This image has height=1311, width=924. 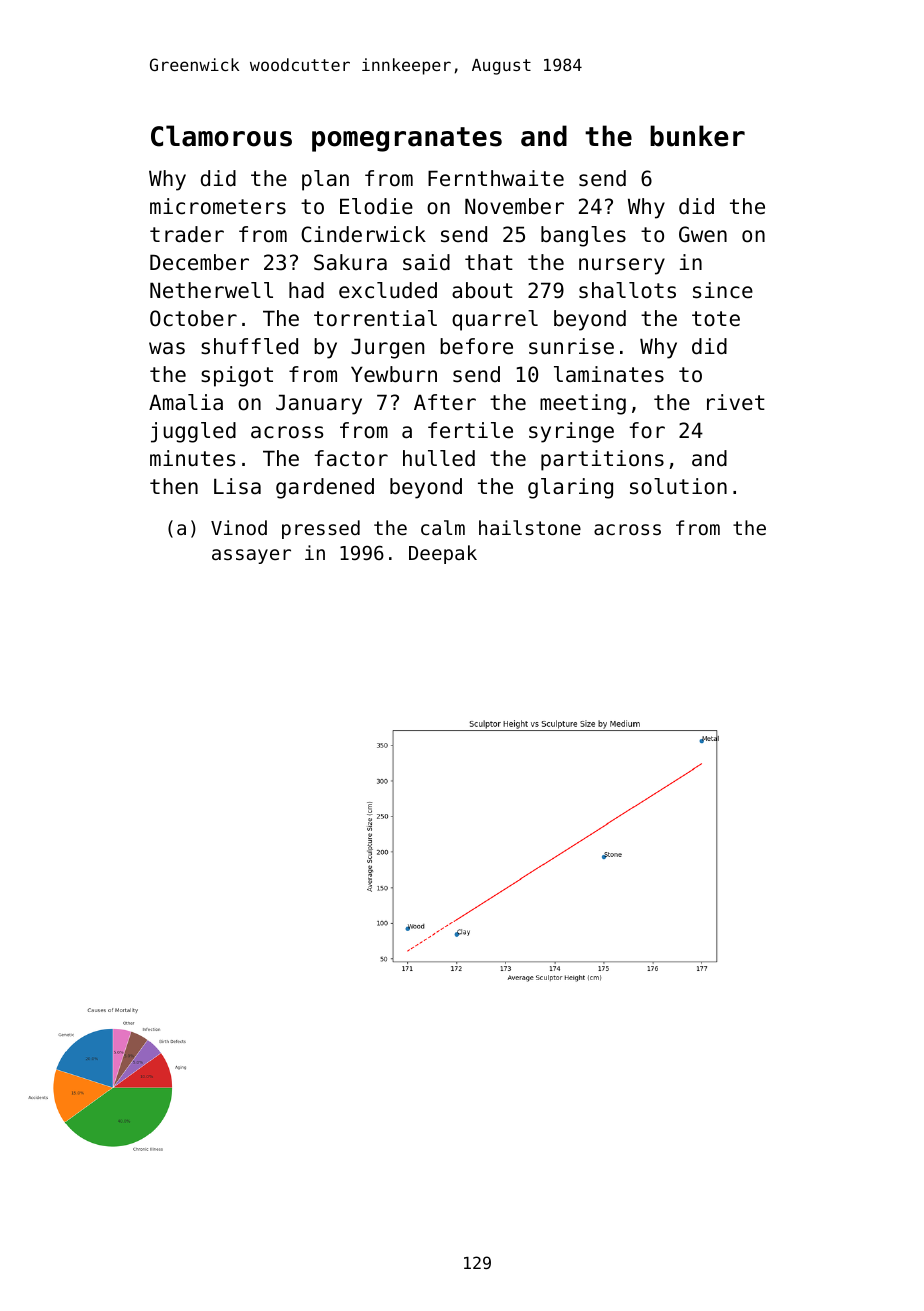 I want to click on bunker, so click(x=697, y=136).
